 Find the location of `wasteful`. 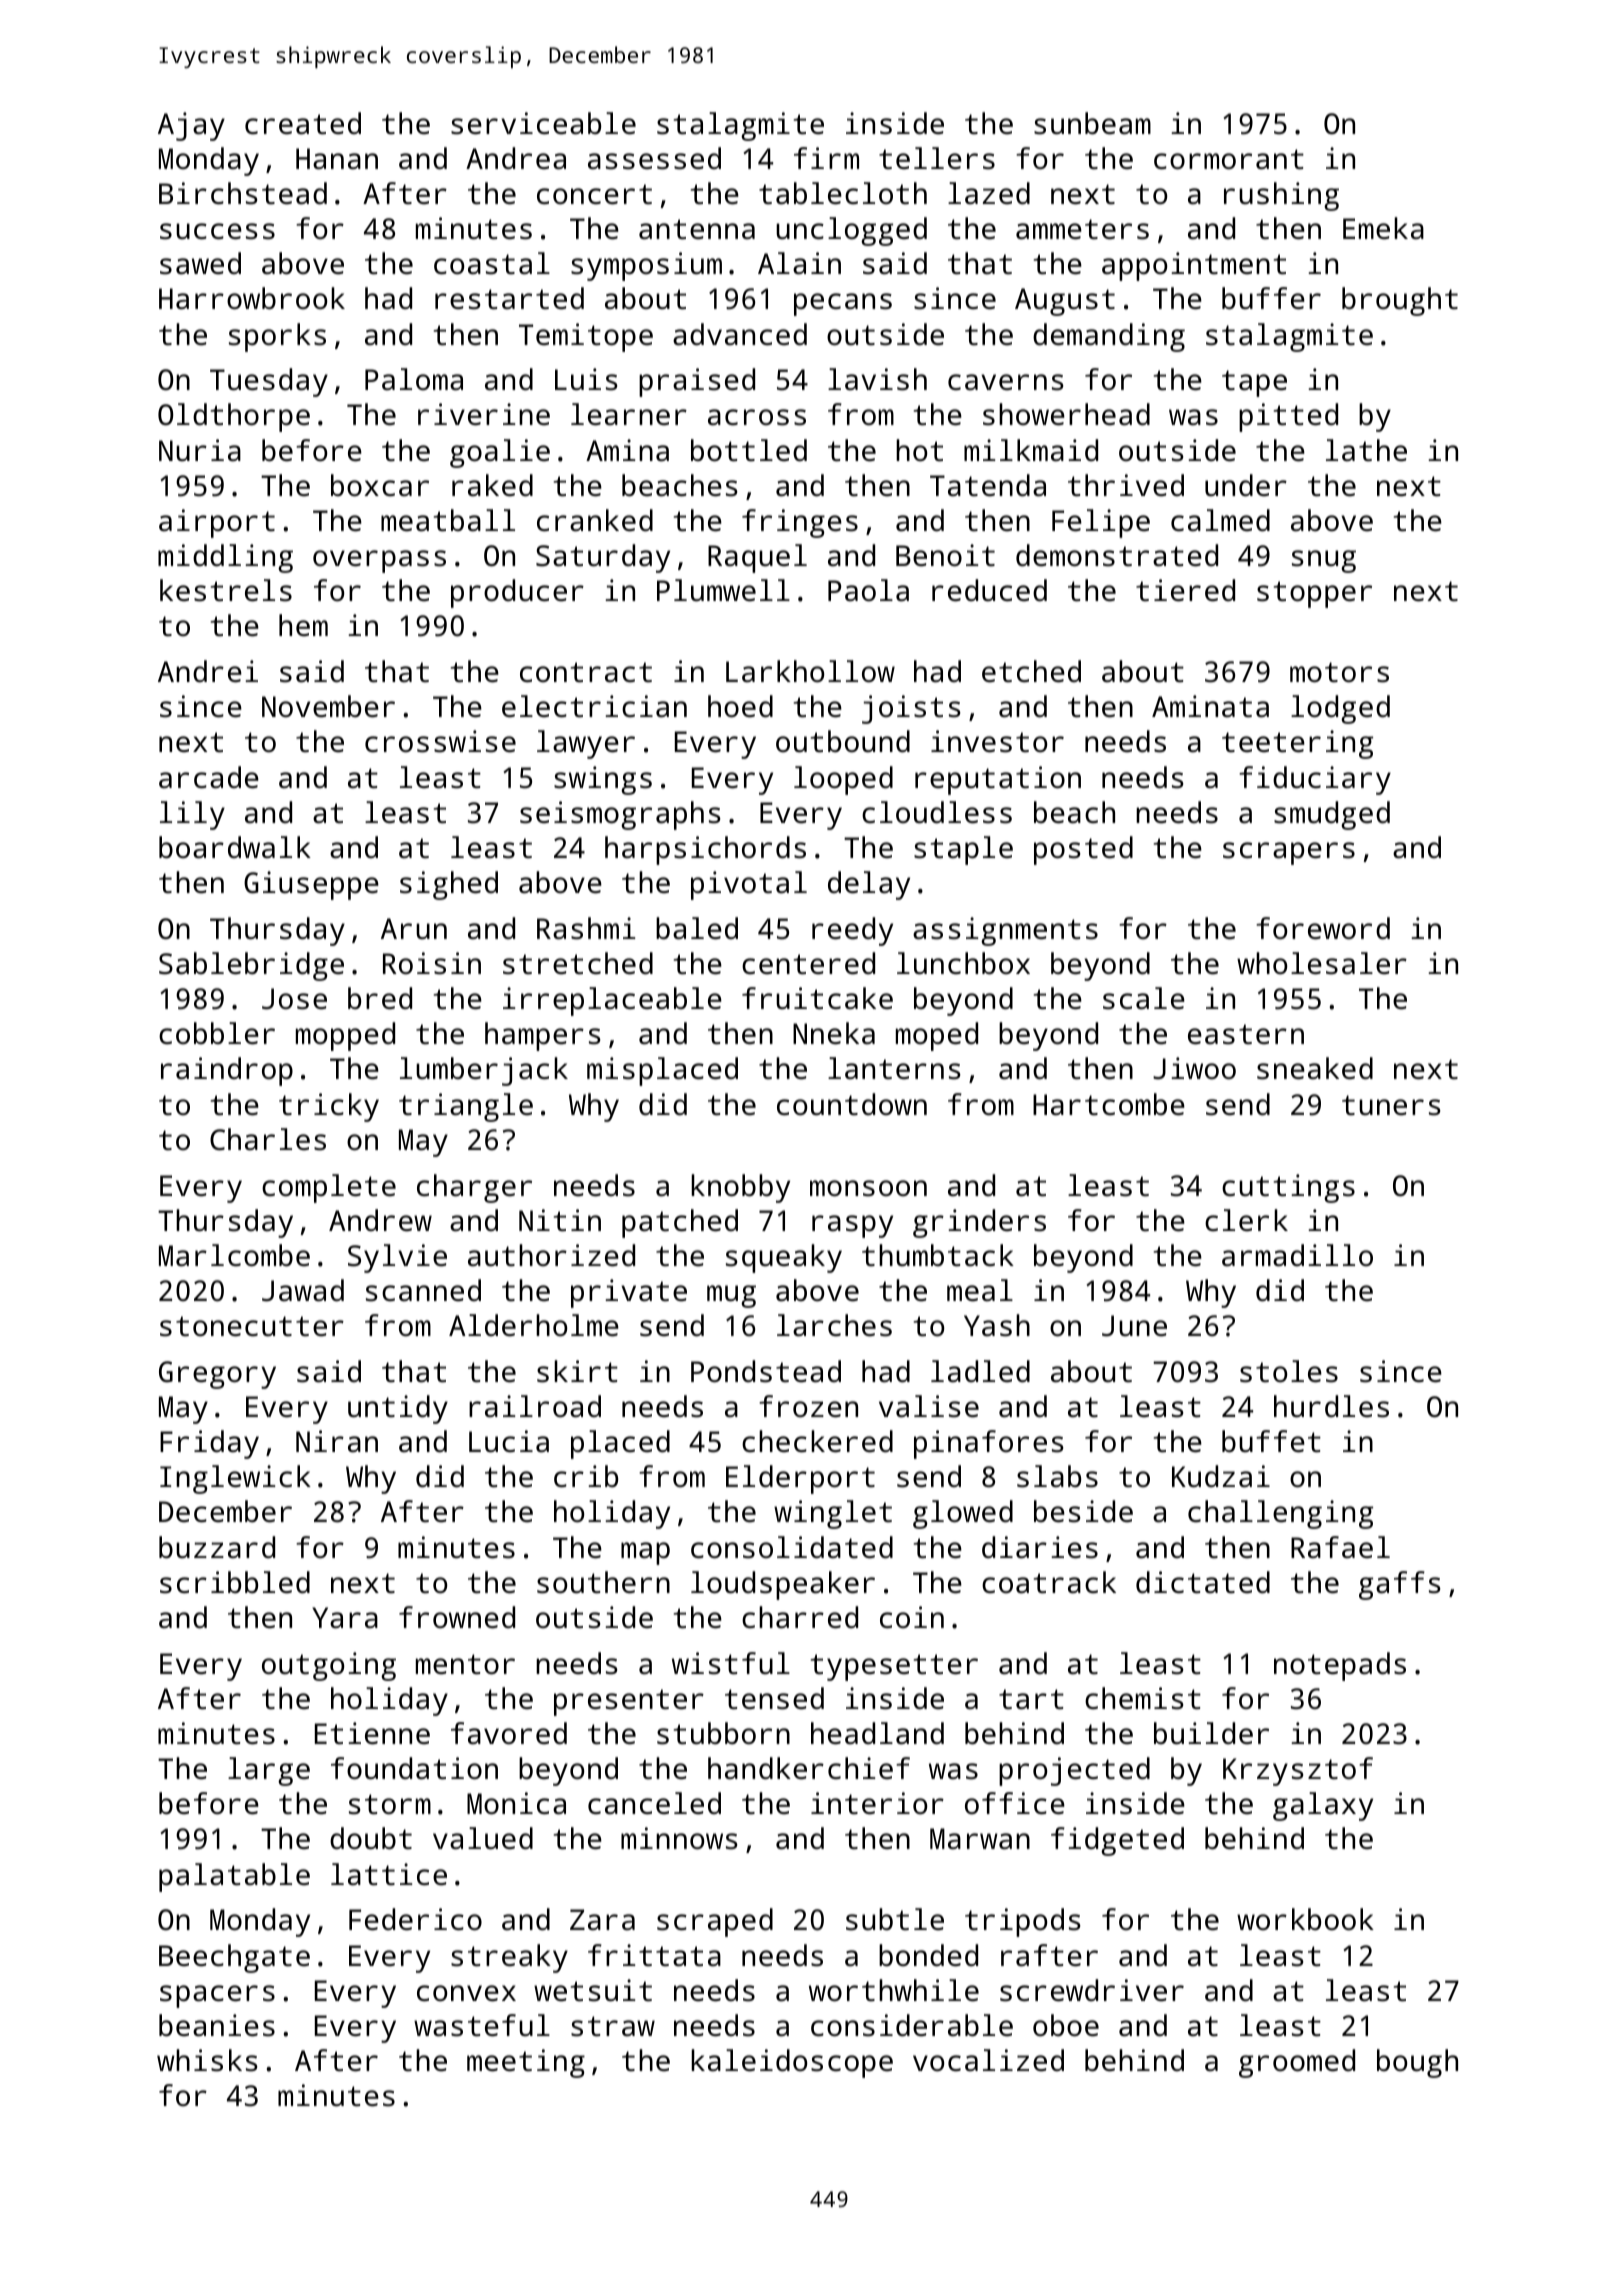

wasteful is located at coordinates (482, 2025).
